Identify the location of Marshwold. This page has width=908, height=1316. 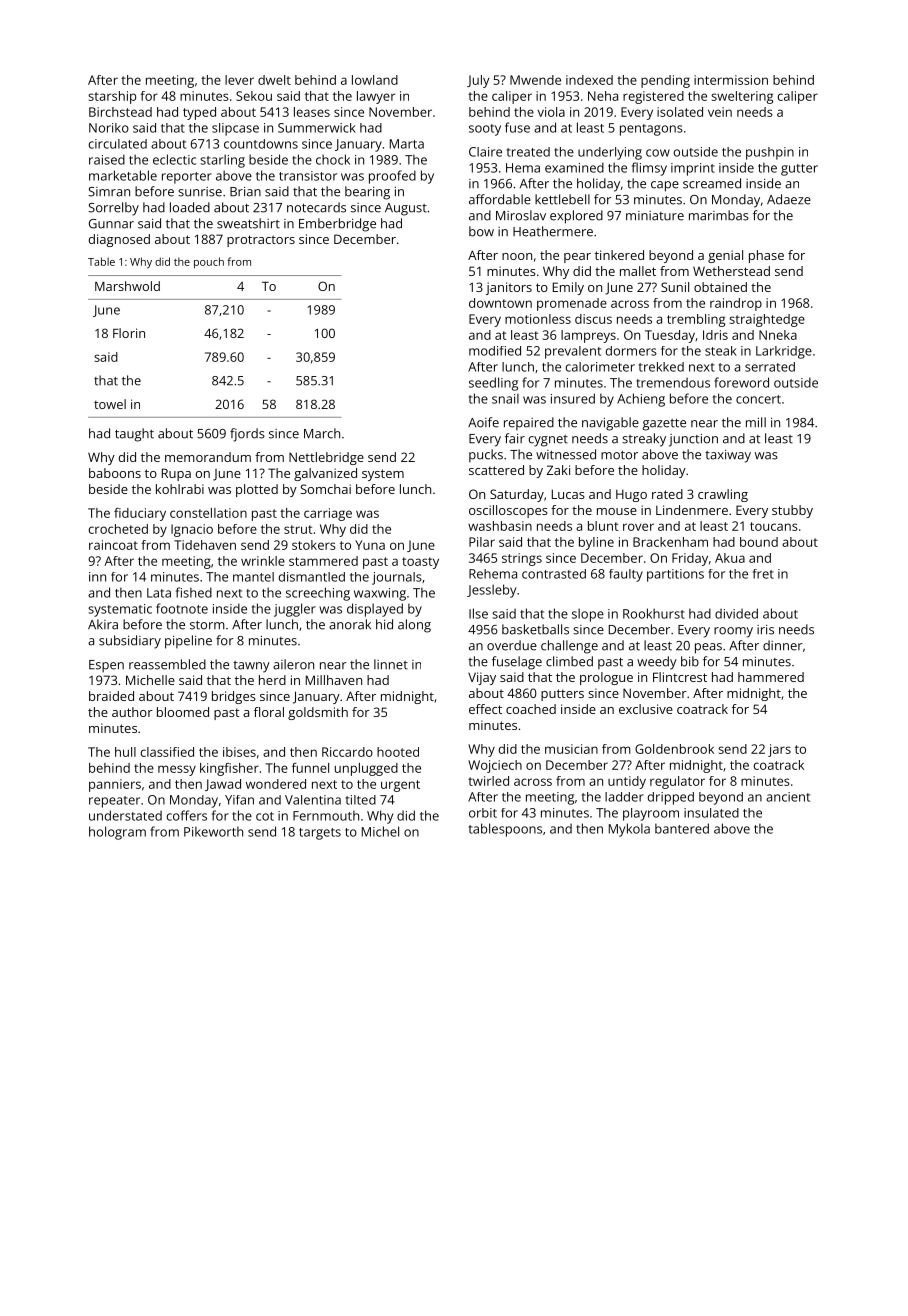
(127, 286).
